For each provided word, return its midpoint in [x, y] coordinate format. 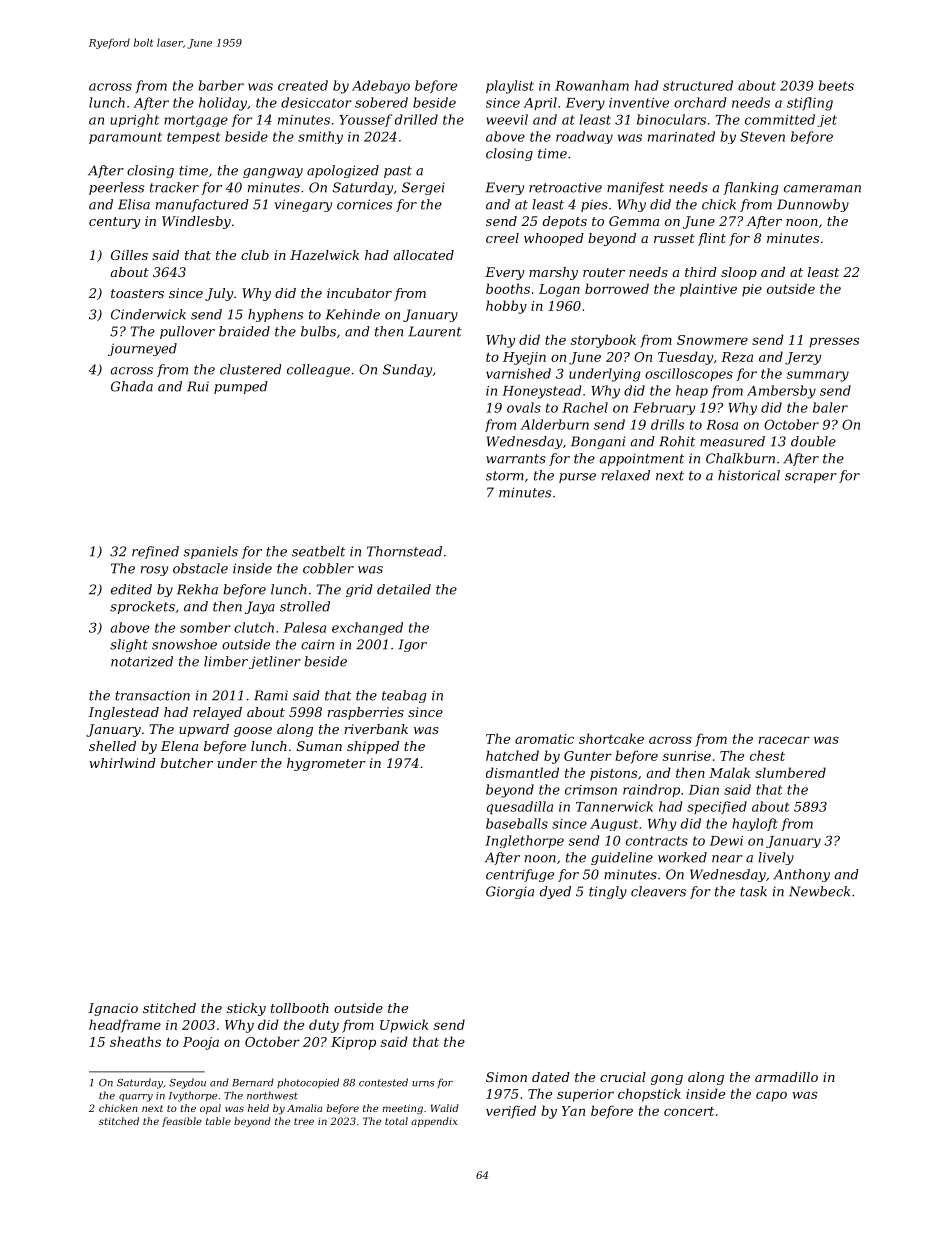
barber [221, 85]
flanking [750, 188]
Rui [198, 386]
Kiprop [353, 1043]
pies [594, 205]
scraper [811, 478]
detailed [404, 589]
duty [324, 1026]
